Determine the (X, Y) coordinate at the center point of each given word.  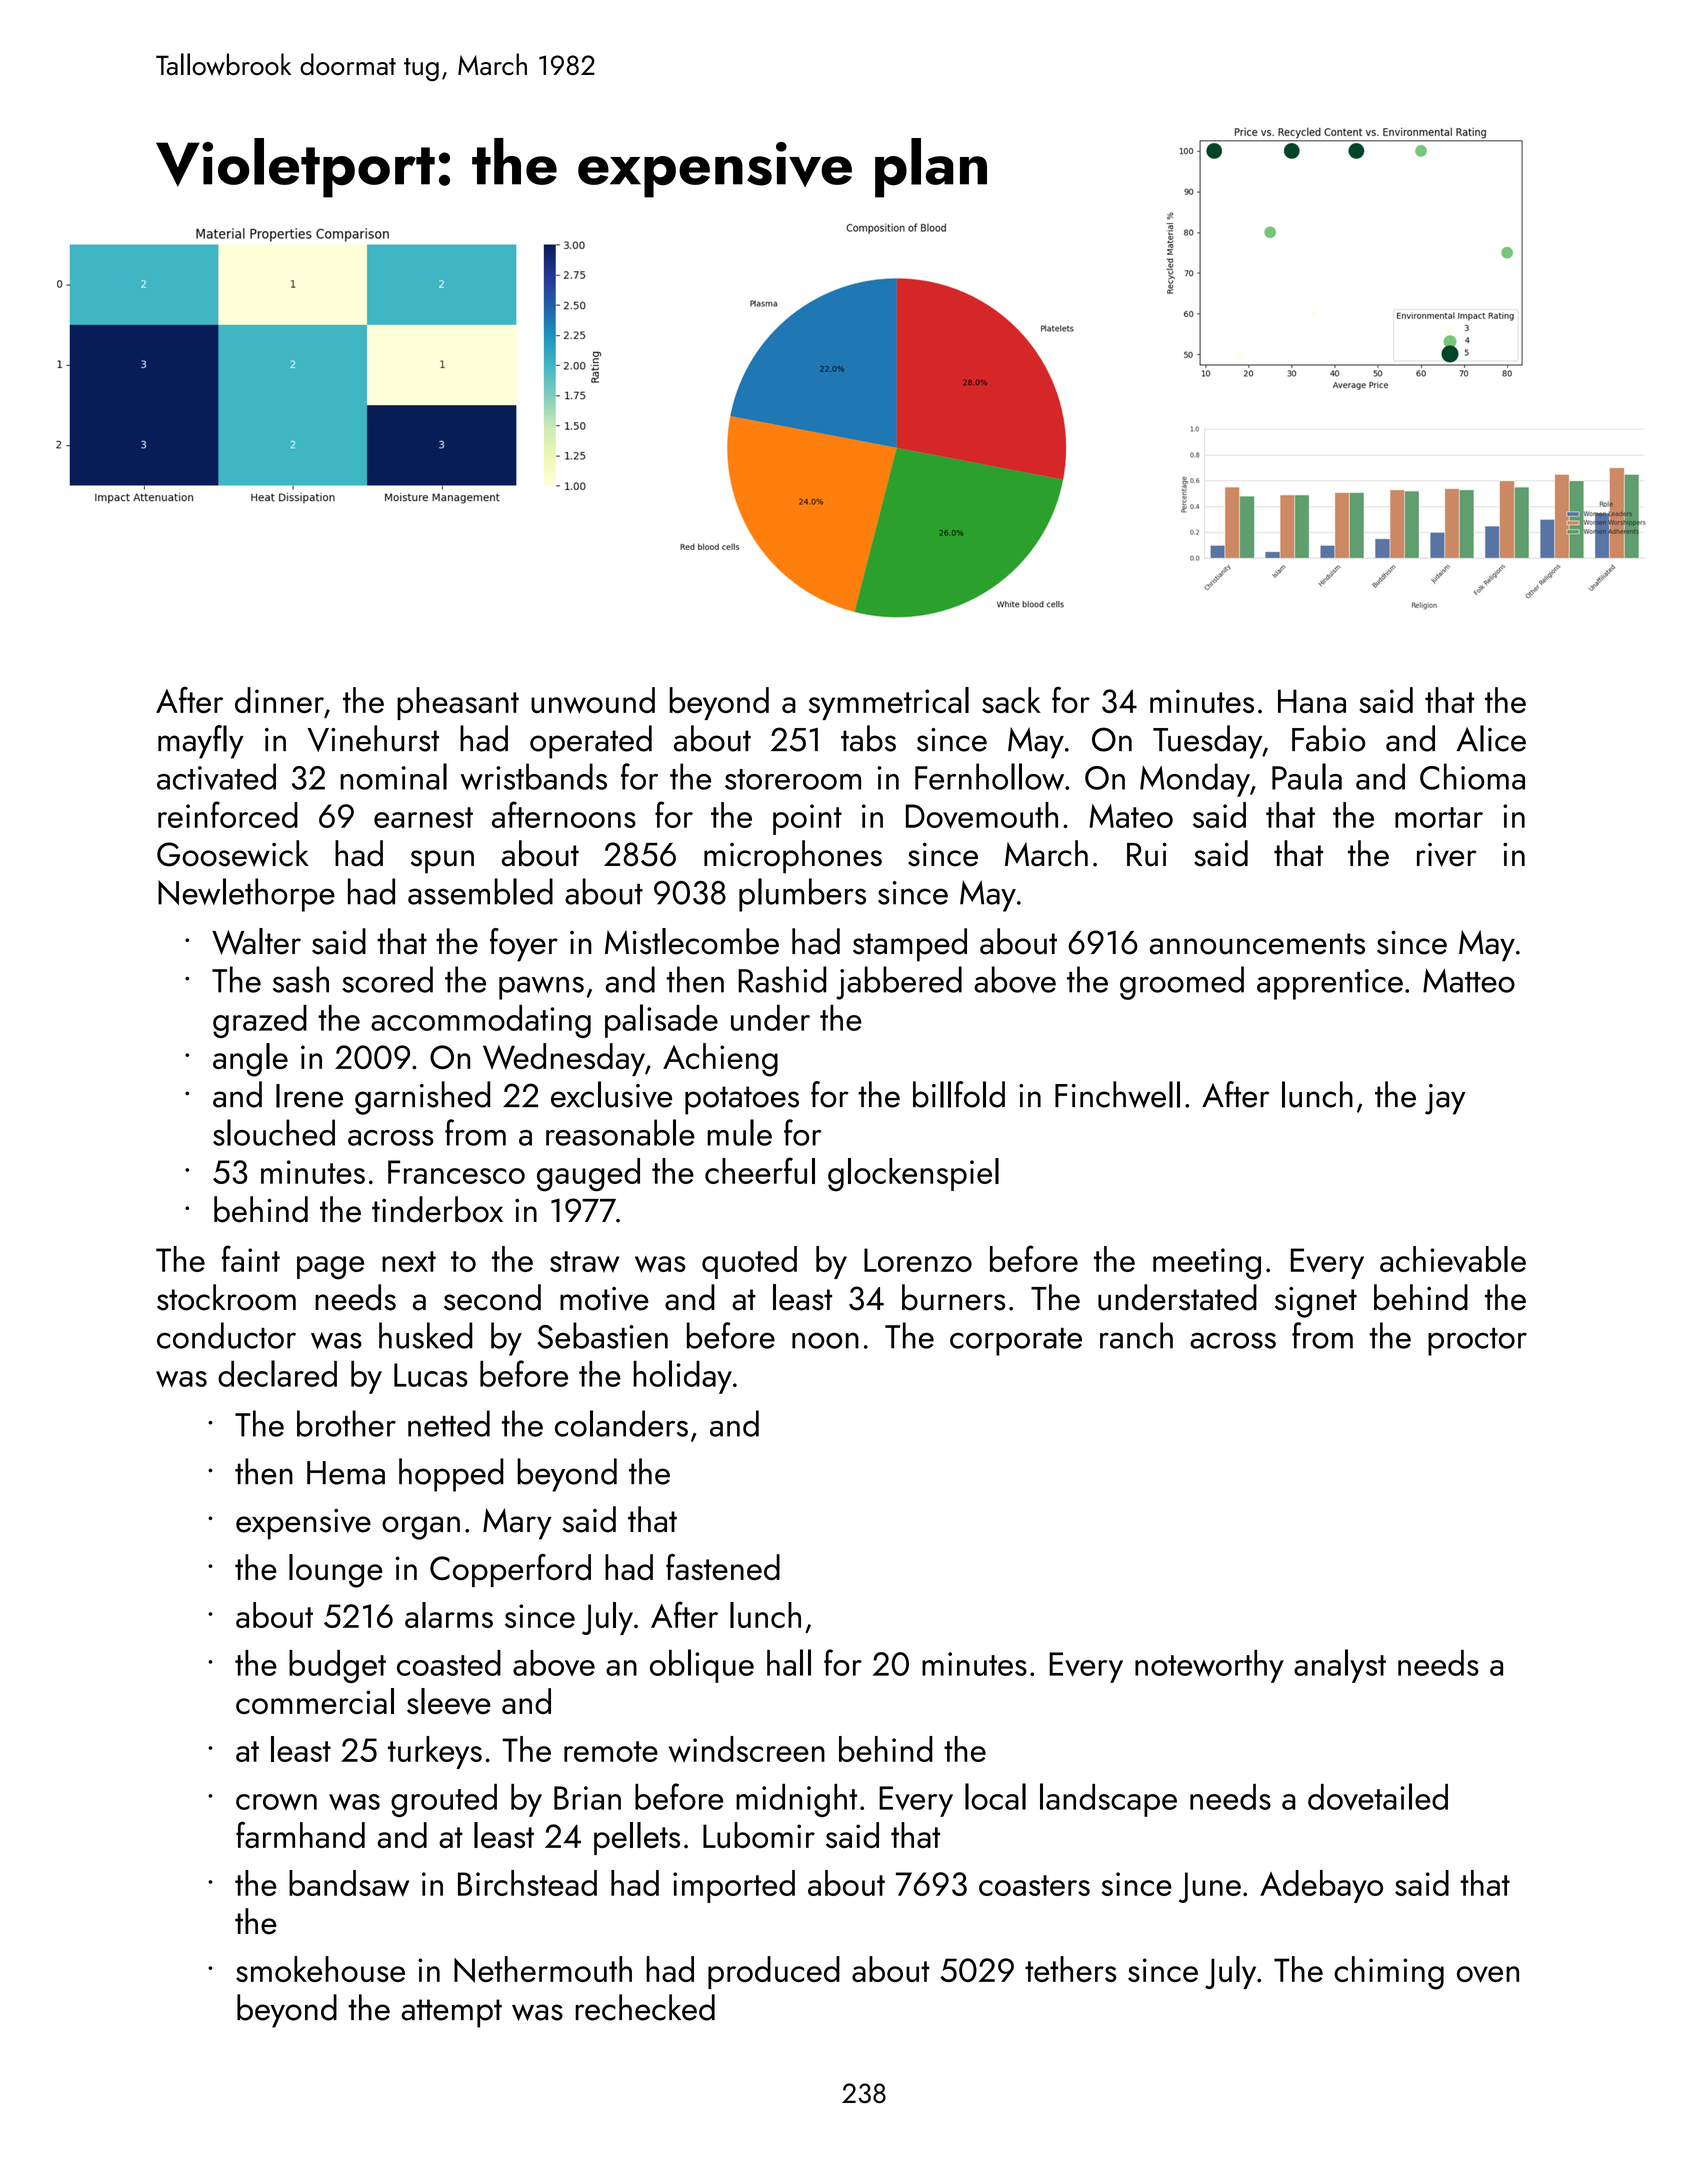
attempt (451, 2013)
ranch (1136, 1335)
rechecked (645, 2007)
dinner (279, 700)
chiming (1389, 1973)
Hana (1312, 701)
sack (1011, 700)
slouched (274, 1132)
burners (953, 1297)
